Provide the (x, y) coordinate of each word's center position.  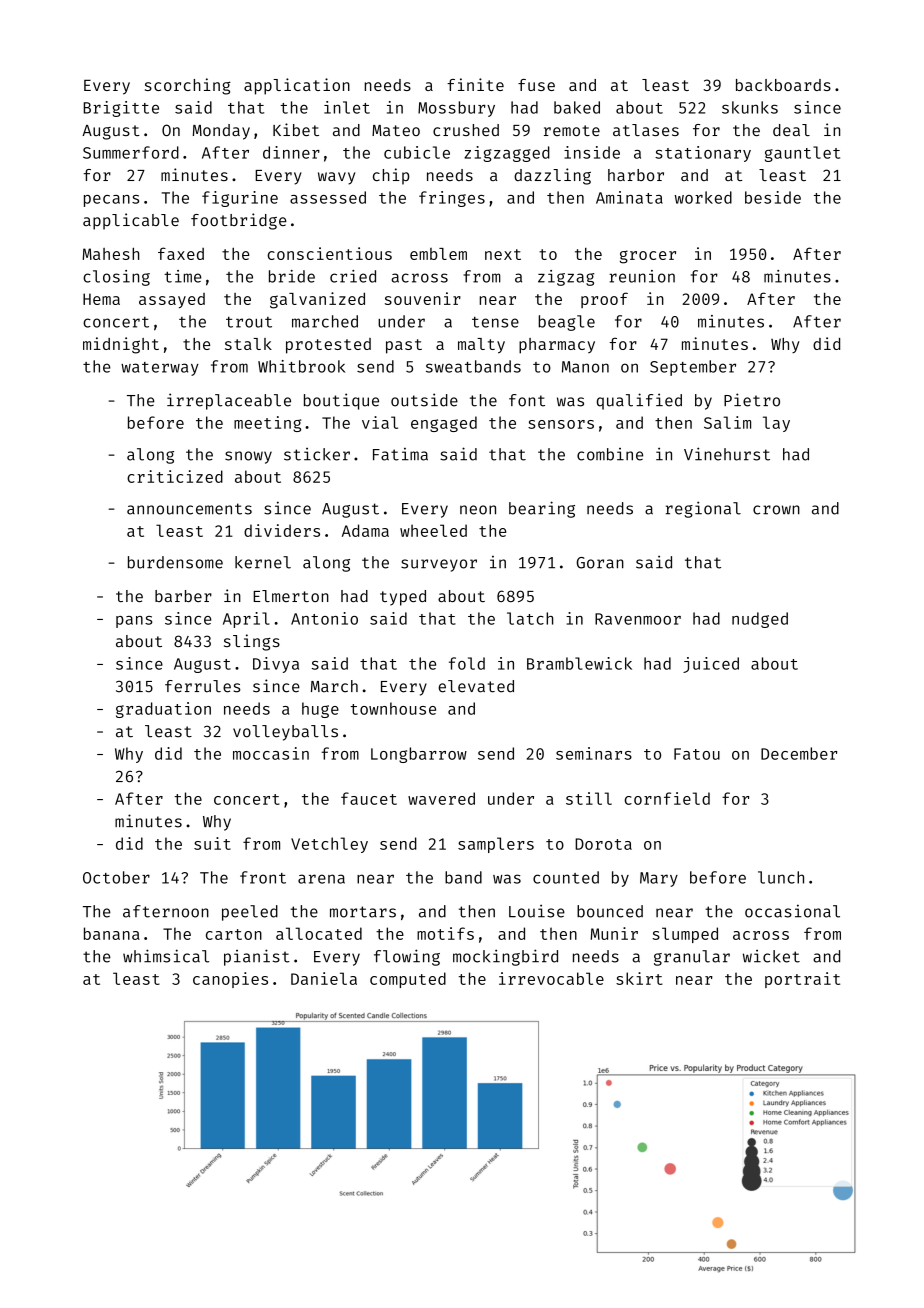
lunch (781, 877)
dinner (291, 152)
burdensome (175, 562)
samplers (496, 845)
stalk (248, 344)
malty (481, 346)
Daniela (324, 978)
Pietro (752, 400)
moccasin (271, 753)
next (503, 254)
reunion (642, 276)
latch (530, 618)
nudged (760, 620)
